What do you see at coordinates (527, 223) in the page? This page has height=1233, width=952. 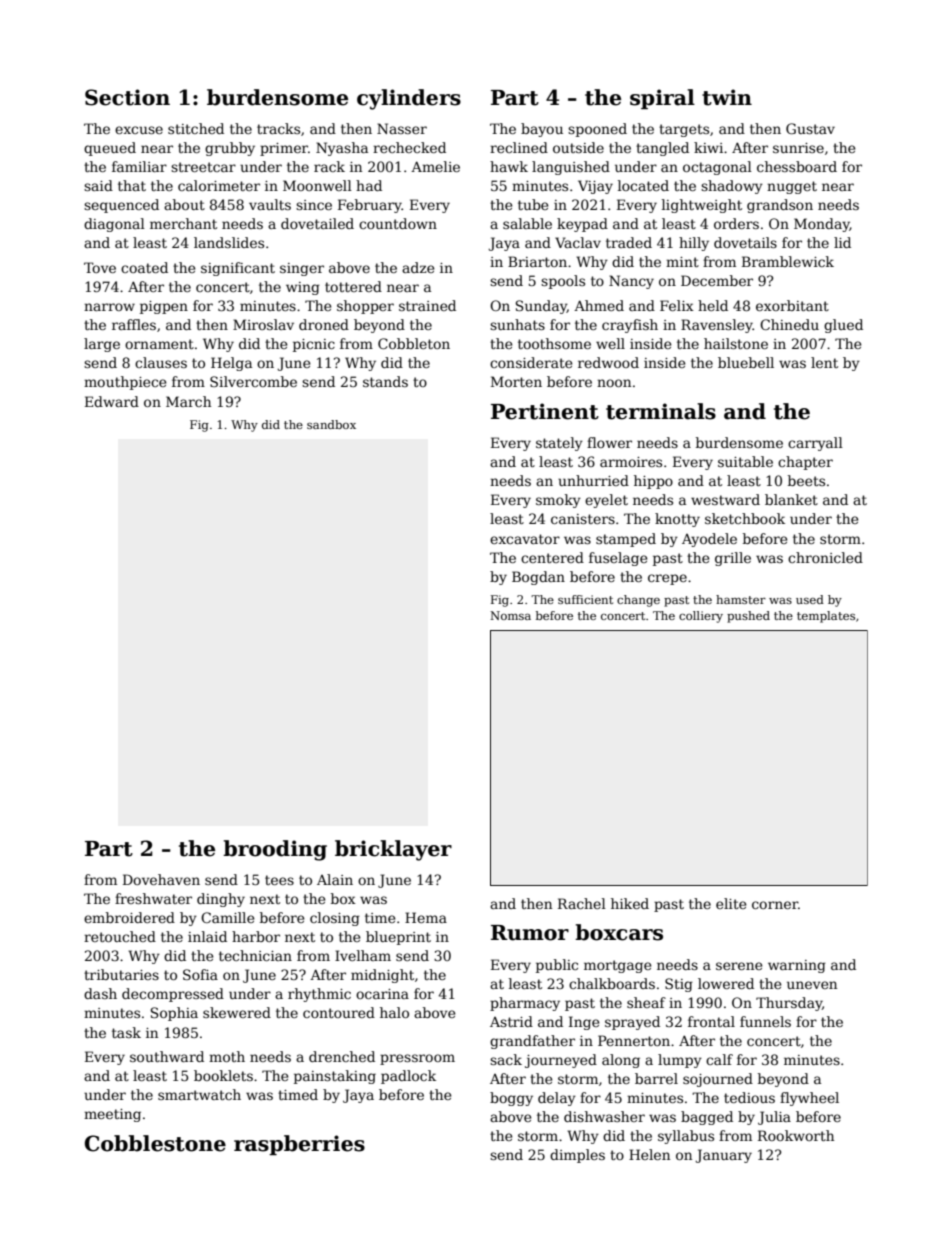 I see `salable` at bounding box center [527, 223].
